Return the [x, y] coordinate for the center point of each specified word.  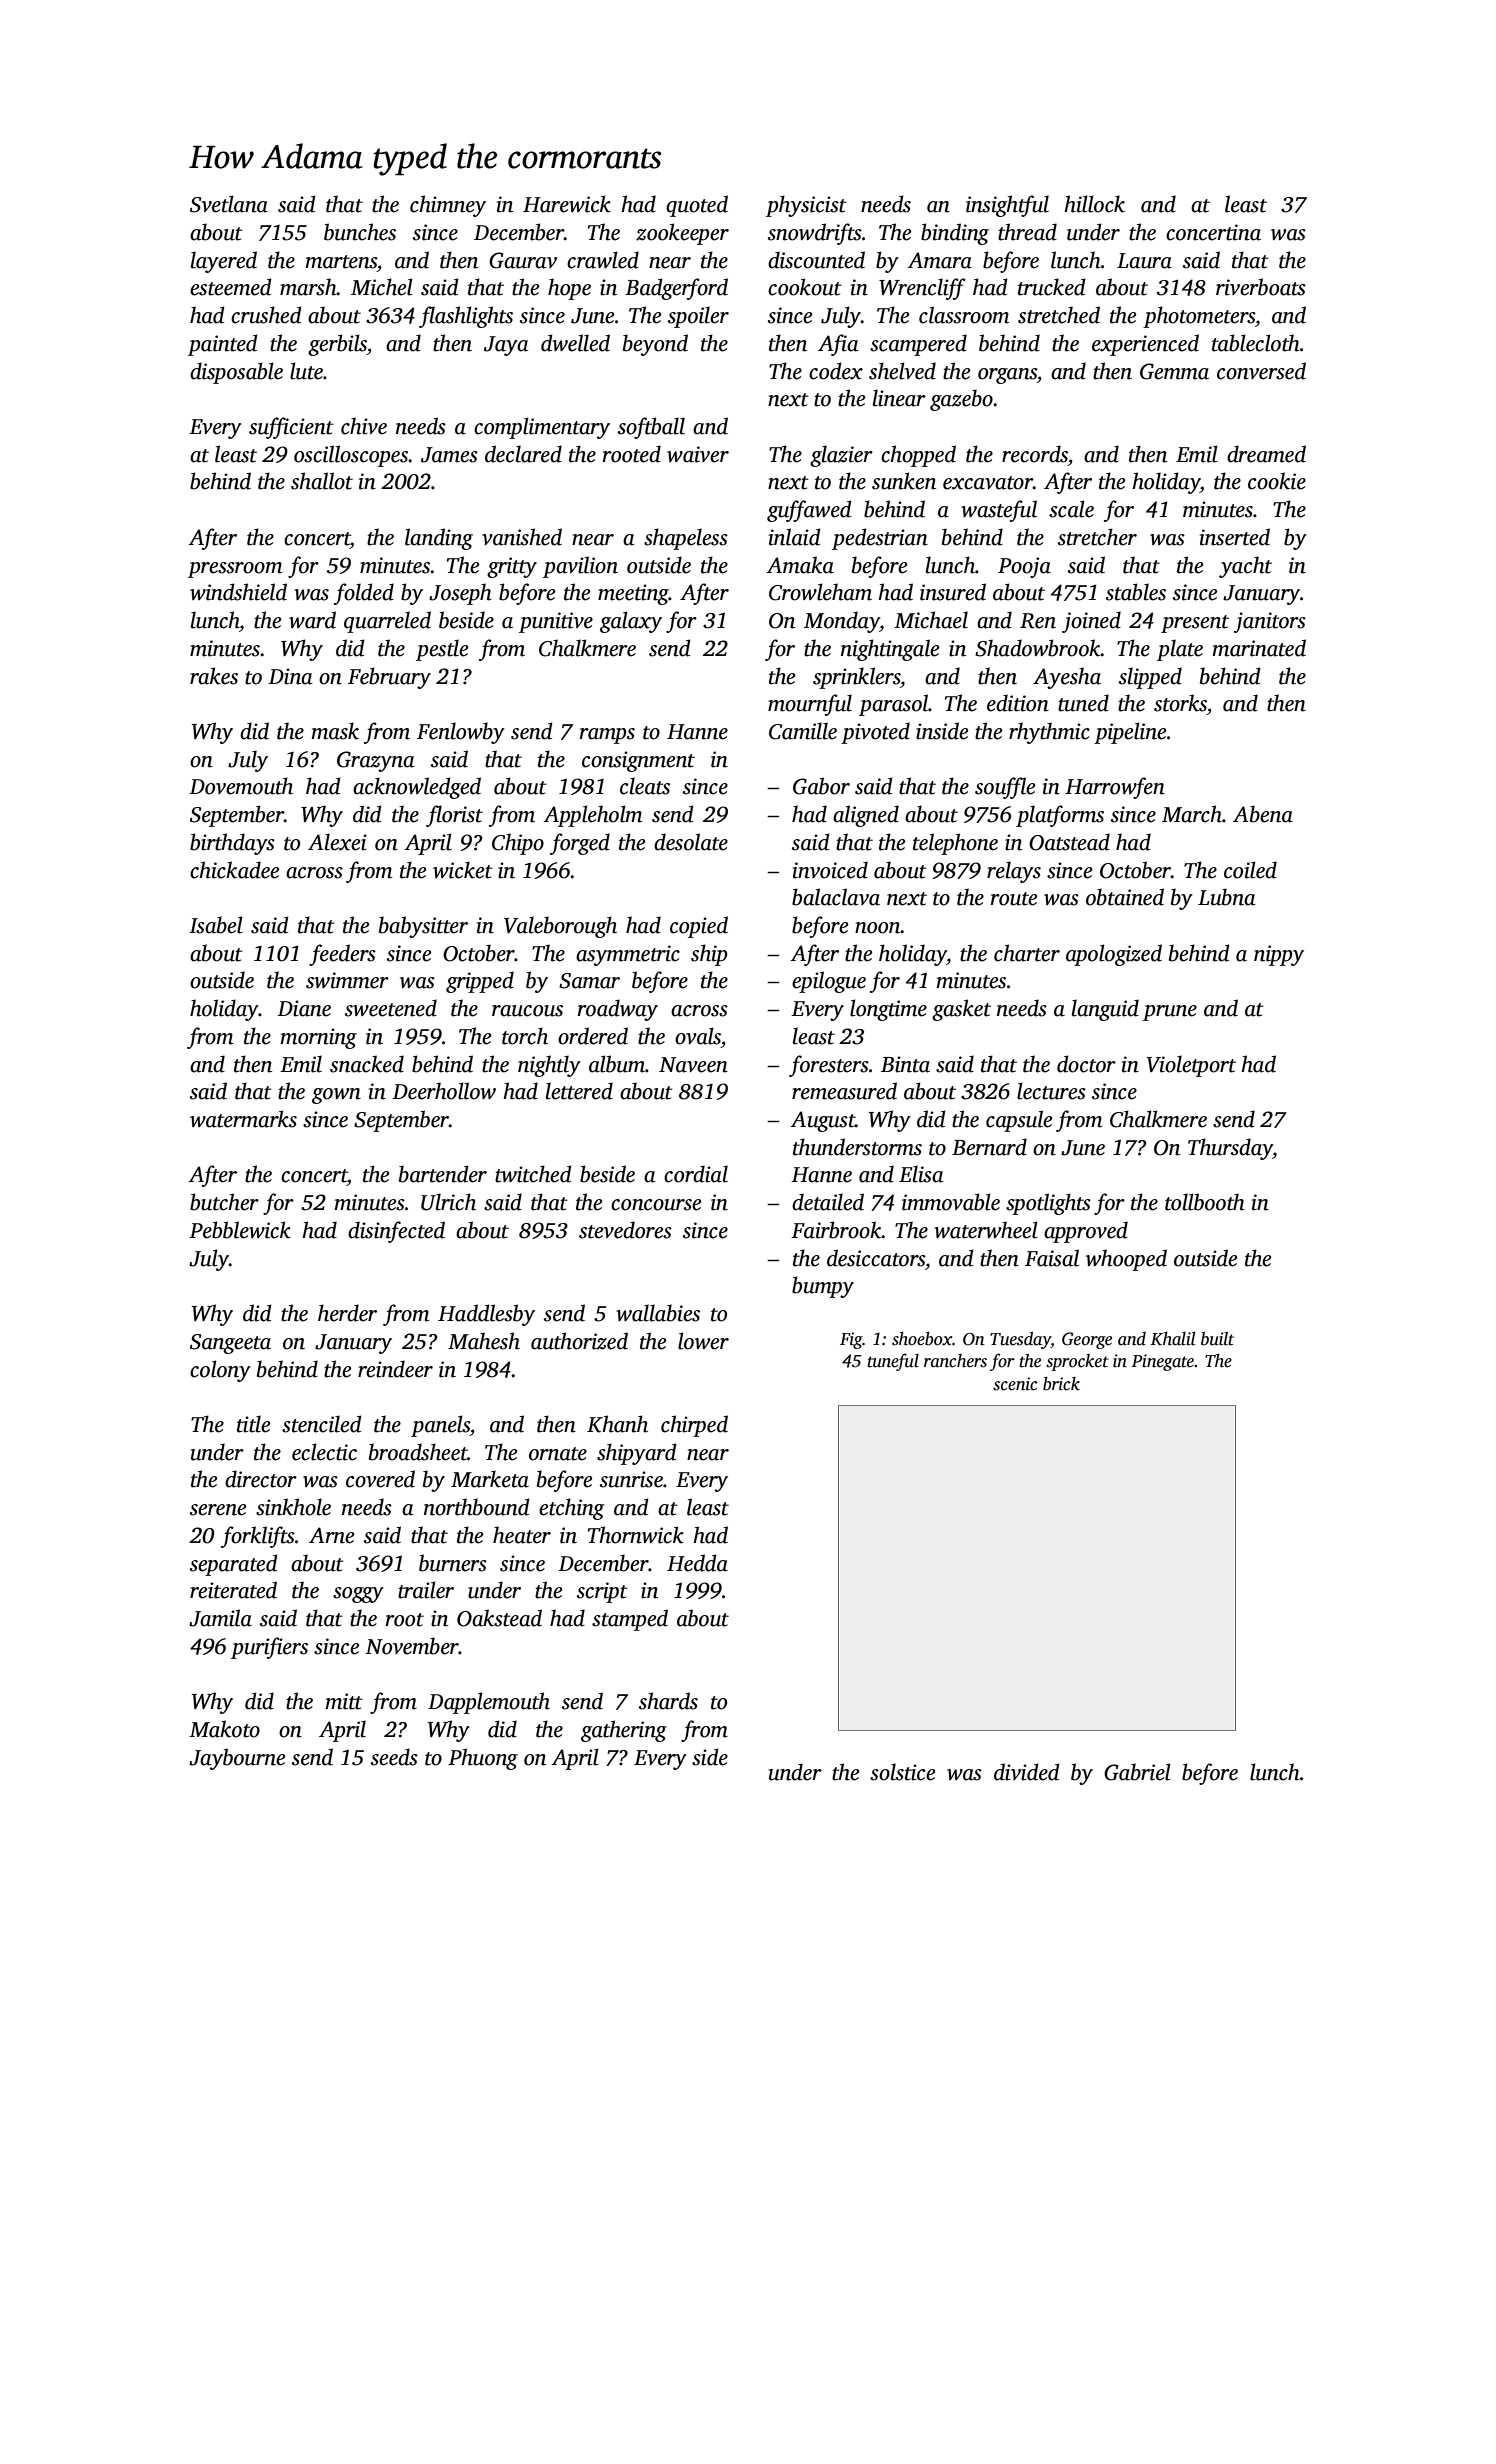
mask [335, 731]
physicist [806, 206]
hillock [1094, 204]
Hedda [697, 1563]
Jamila [220, 1618]
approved [1086, 1232]
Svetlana [229, 204]
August [822, 1121]
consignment [638, 761]
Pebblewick [240, 1230]
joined [1091, 622]
